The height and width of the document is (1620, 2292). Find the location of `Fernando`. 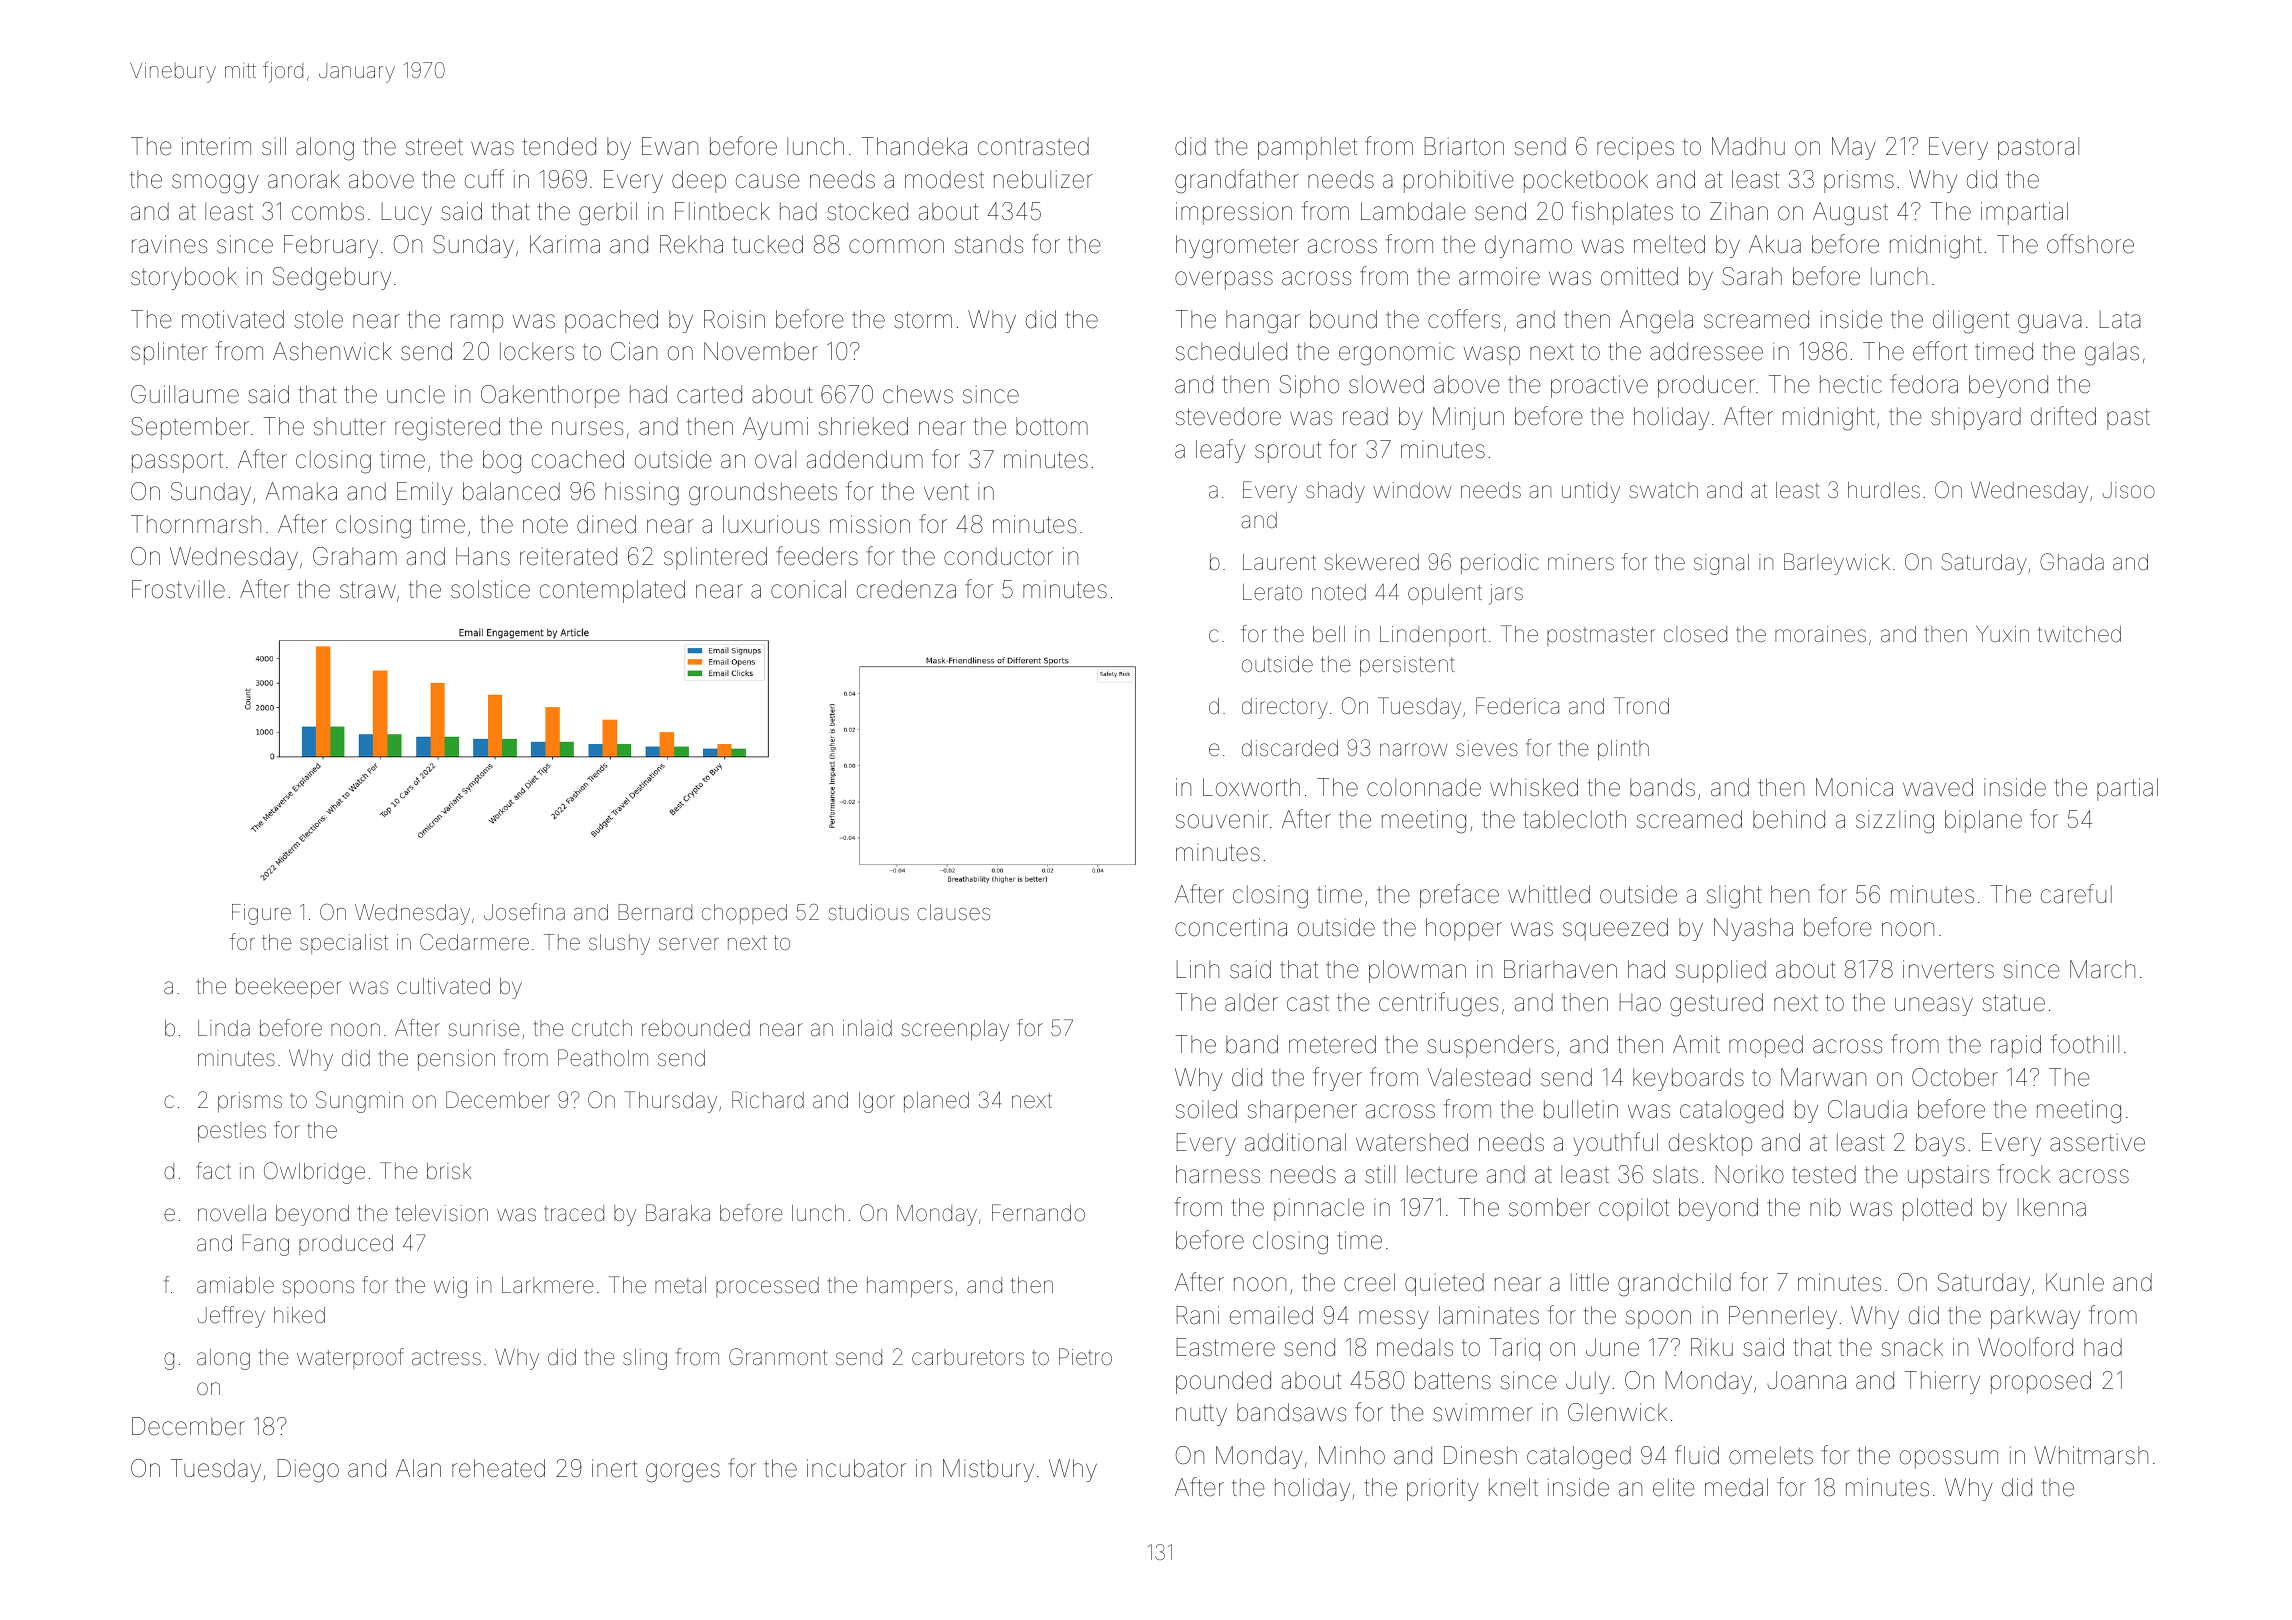

Fernando is located at coordinates (1038, 1213).
